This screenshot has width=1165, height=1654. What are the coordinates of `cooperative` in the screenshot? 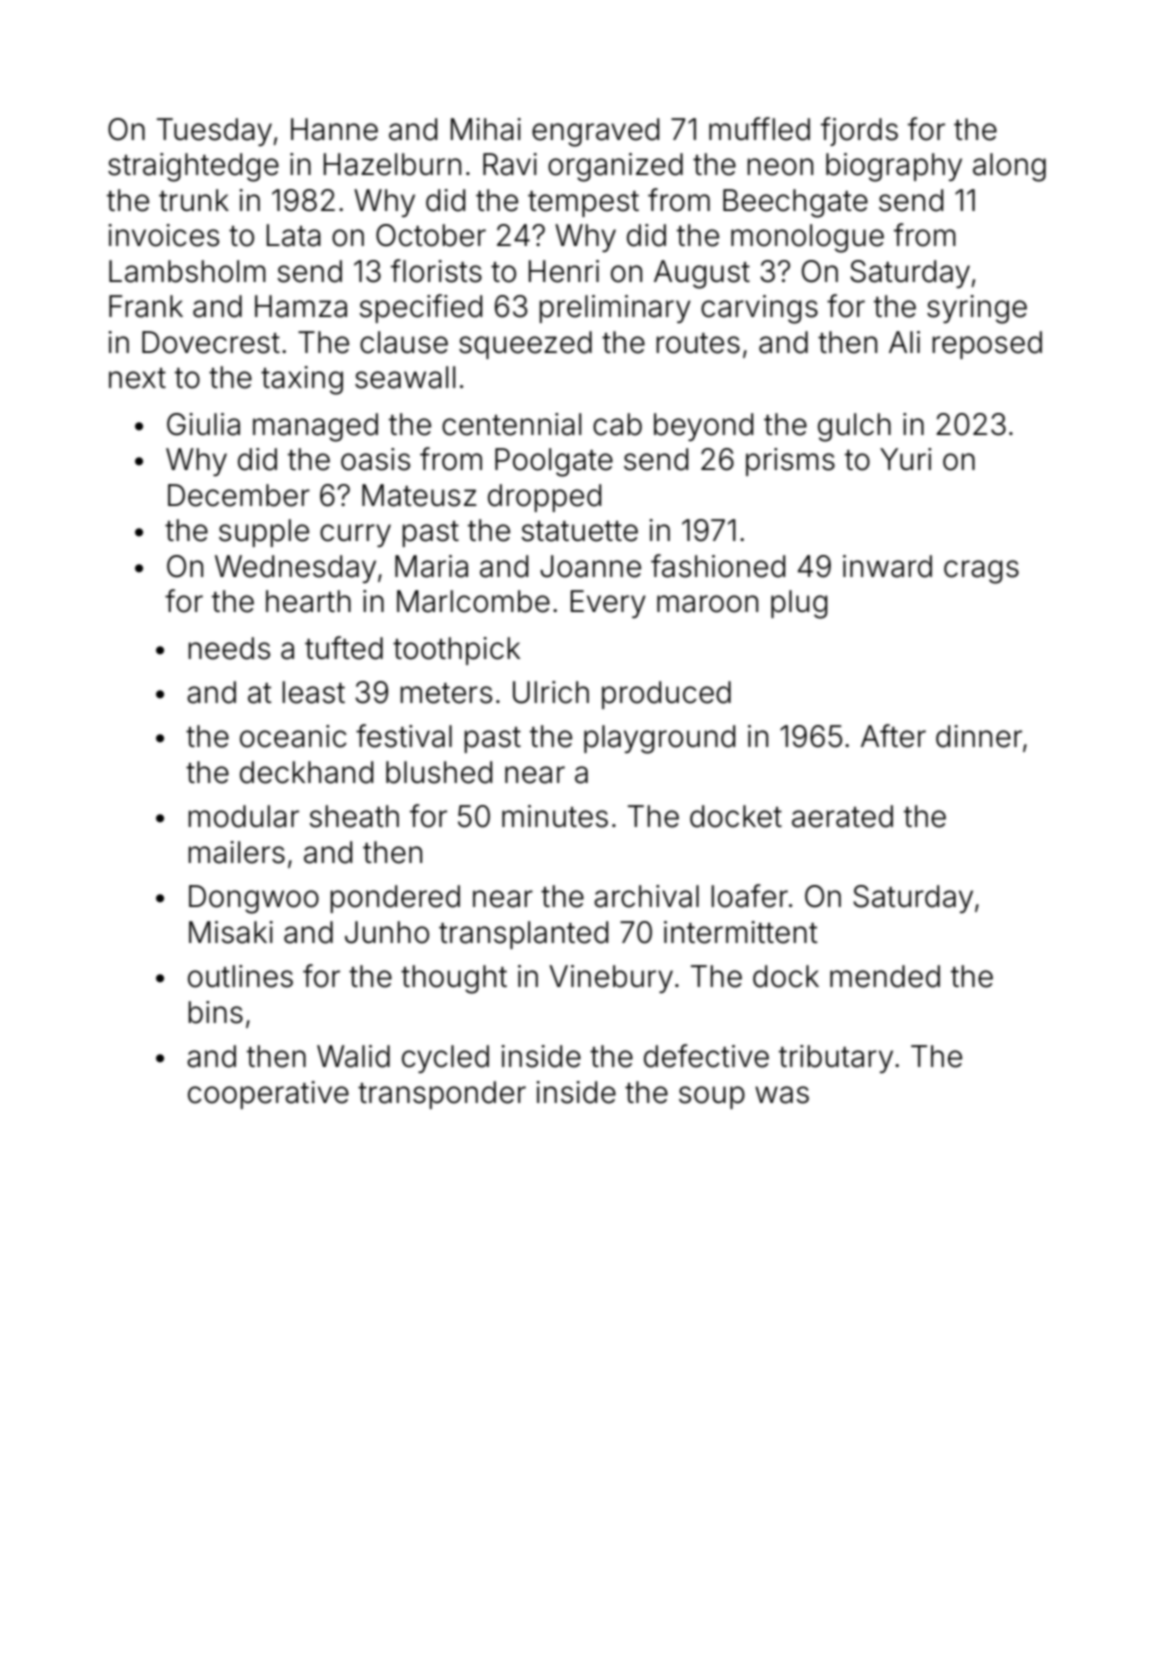 It's located at (268, 1095).
